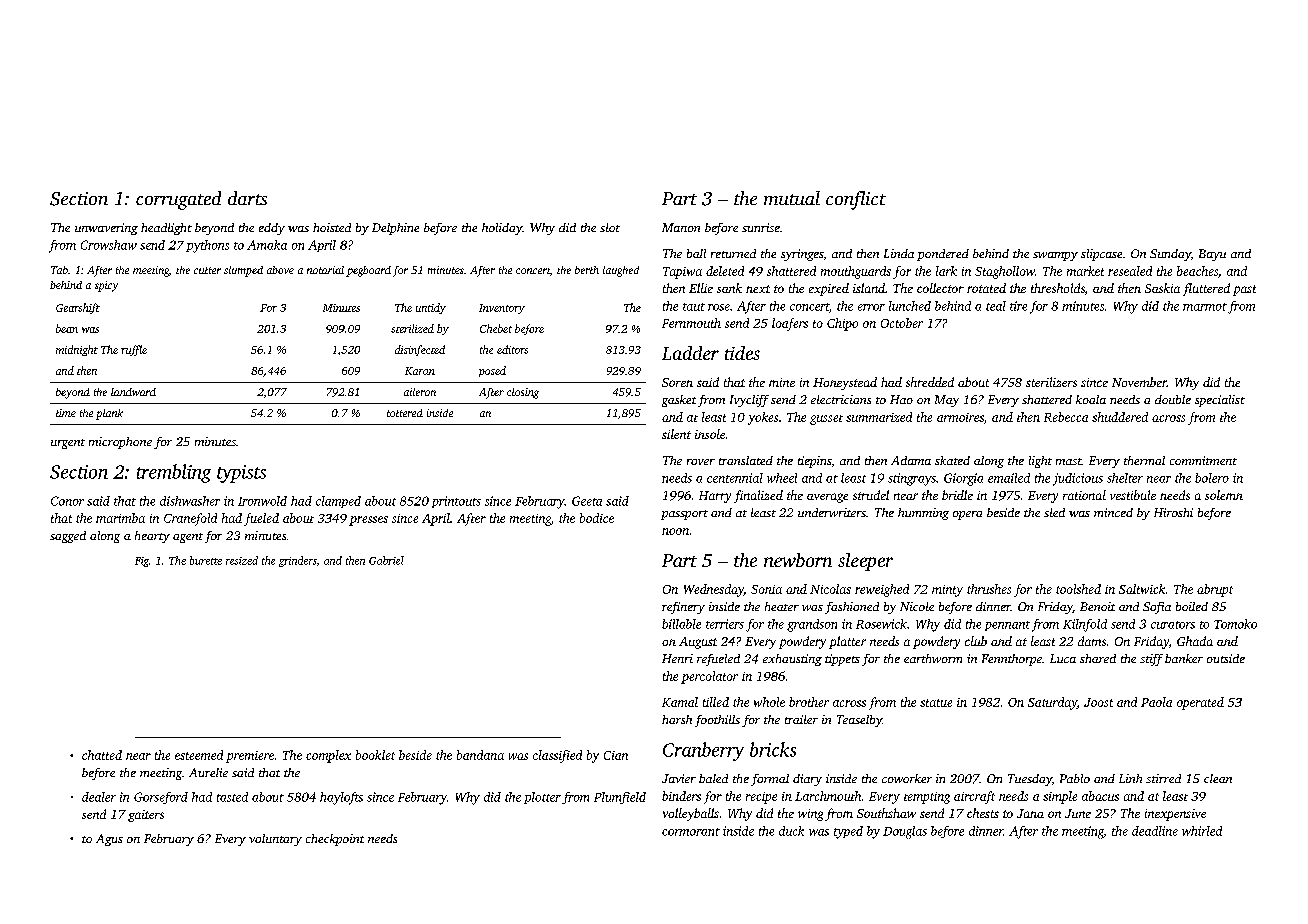  Describe the element at coordinates (856, 200) in the document. I see `conflict` at that location.
